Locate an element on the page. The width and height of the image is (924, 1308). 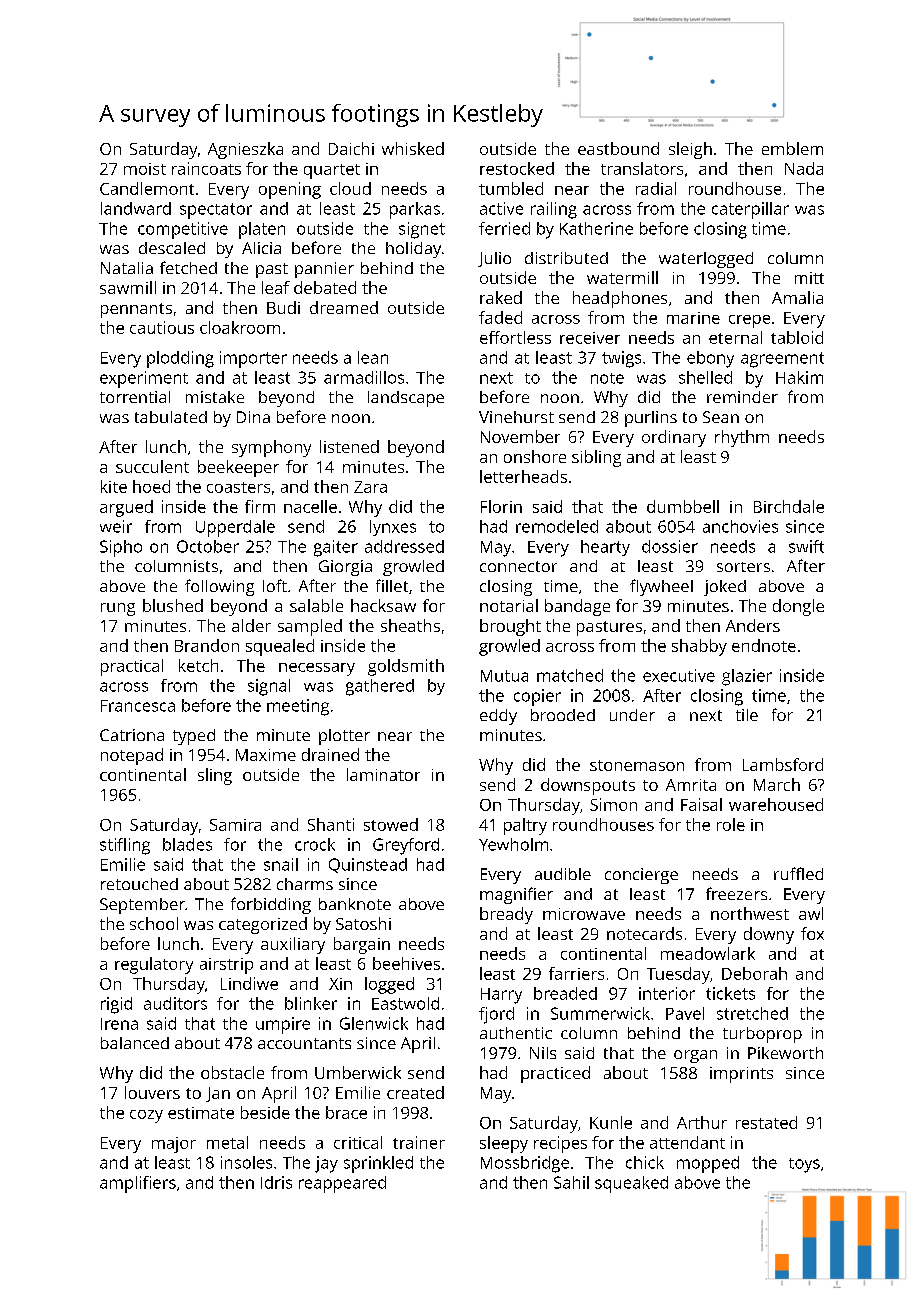
rigid is located at coordinates (116, 1005).
